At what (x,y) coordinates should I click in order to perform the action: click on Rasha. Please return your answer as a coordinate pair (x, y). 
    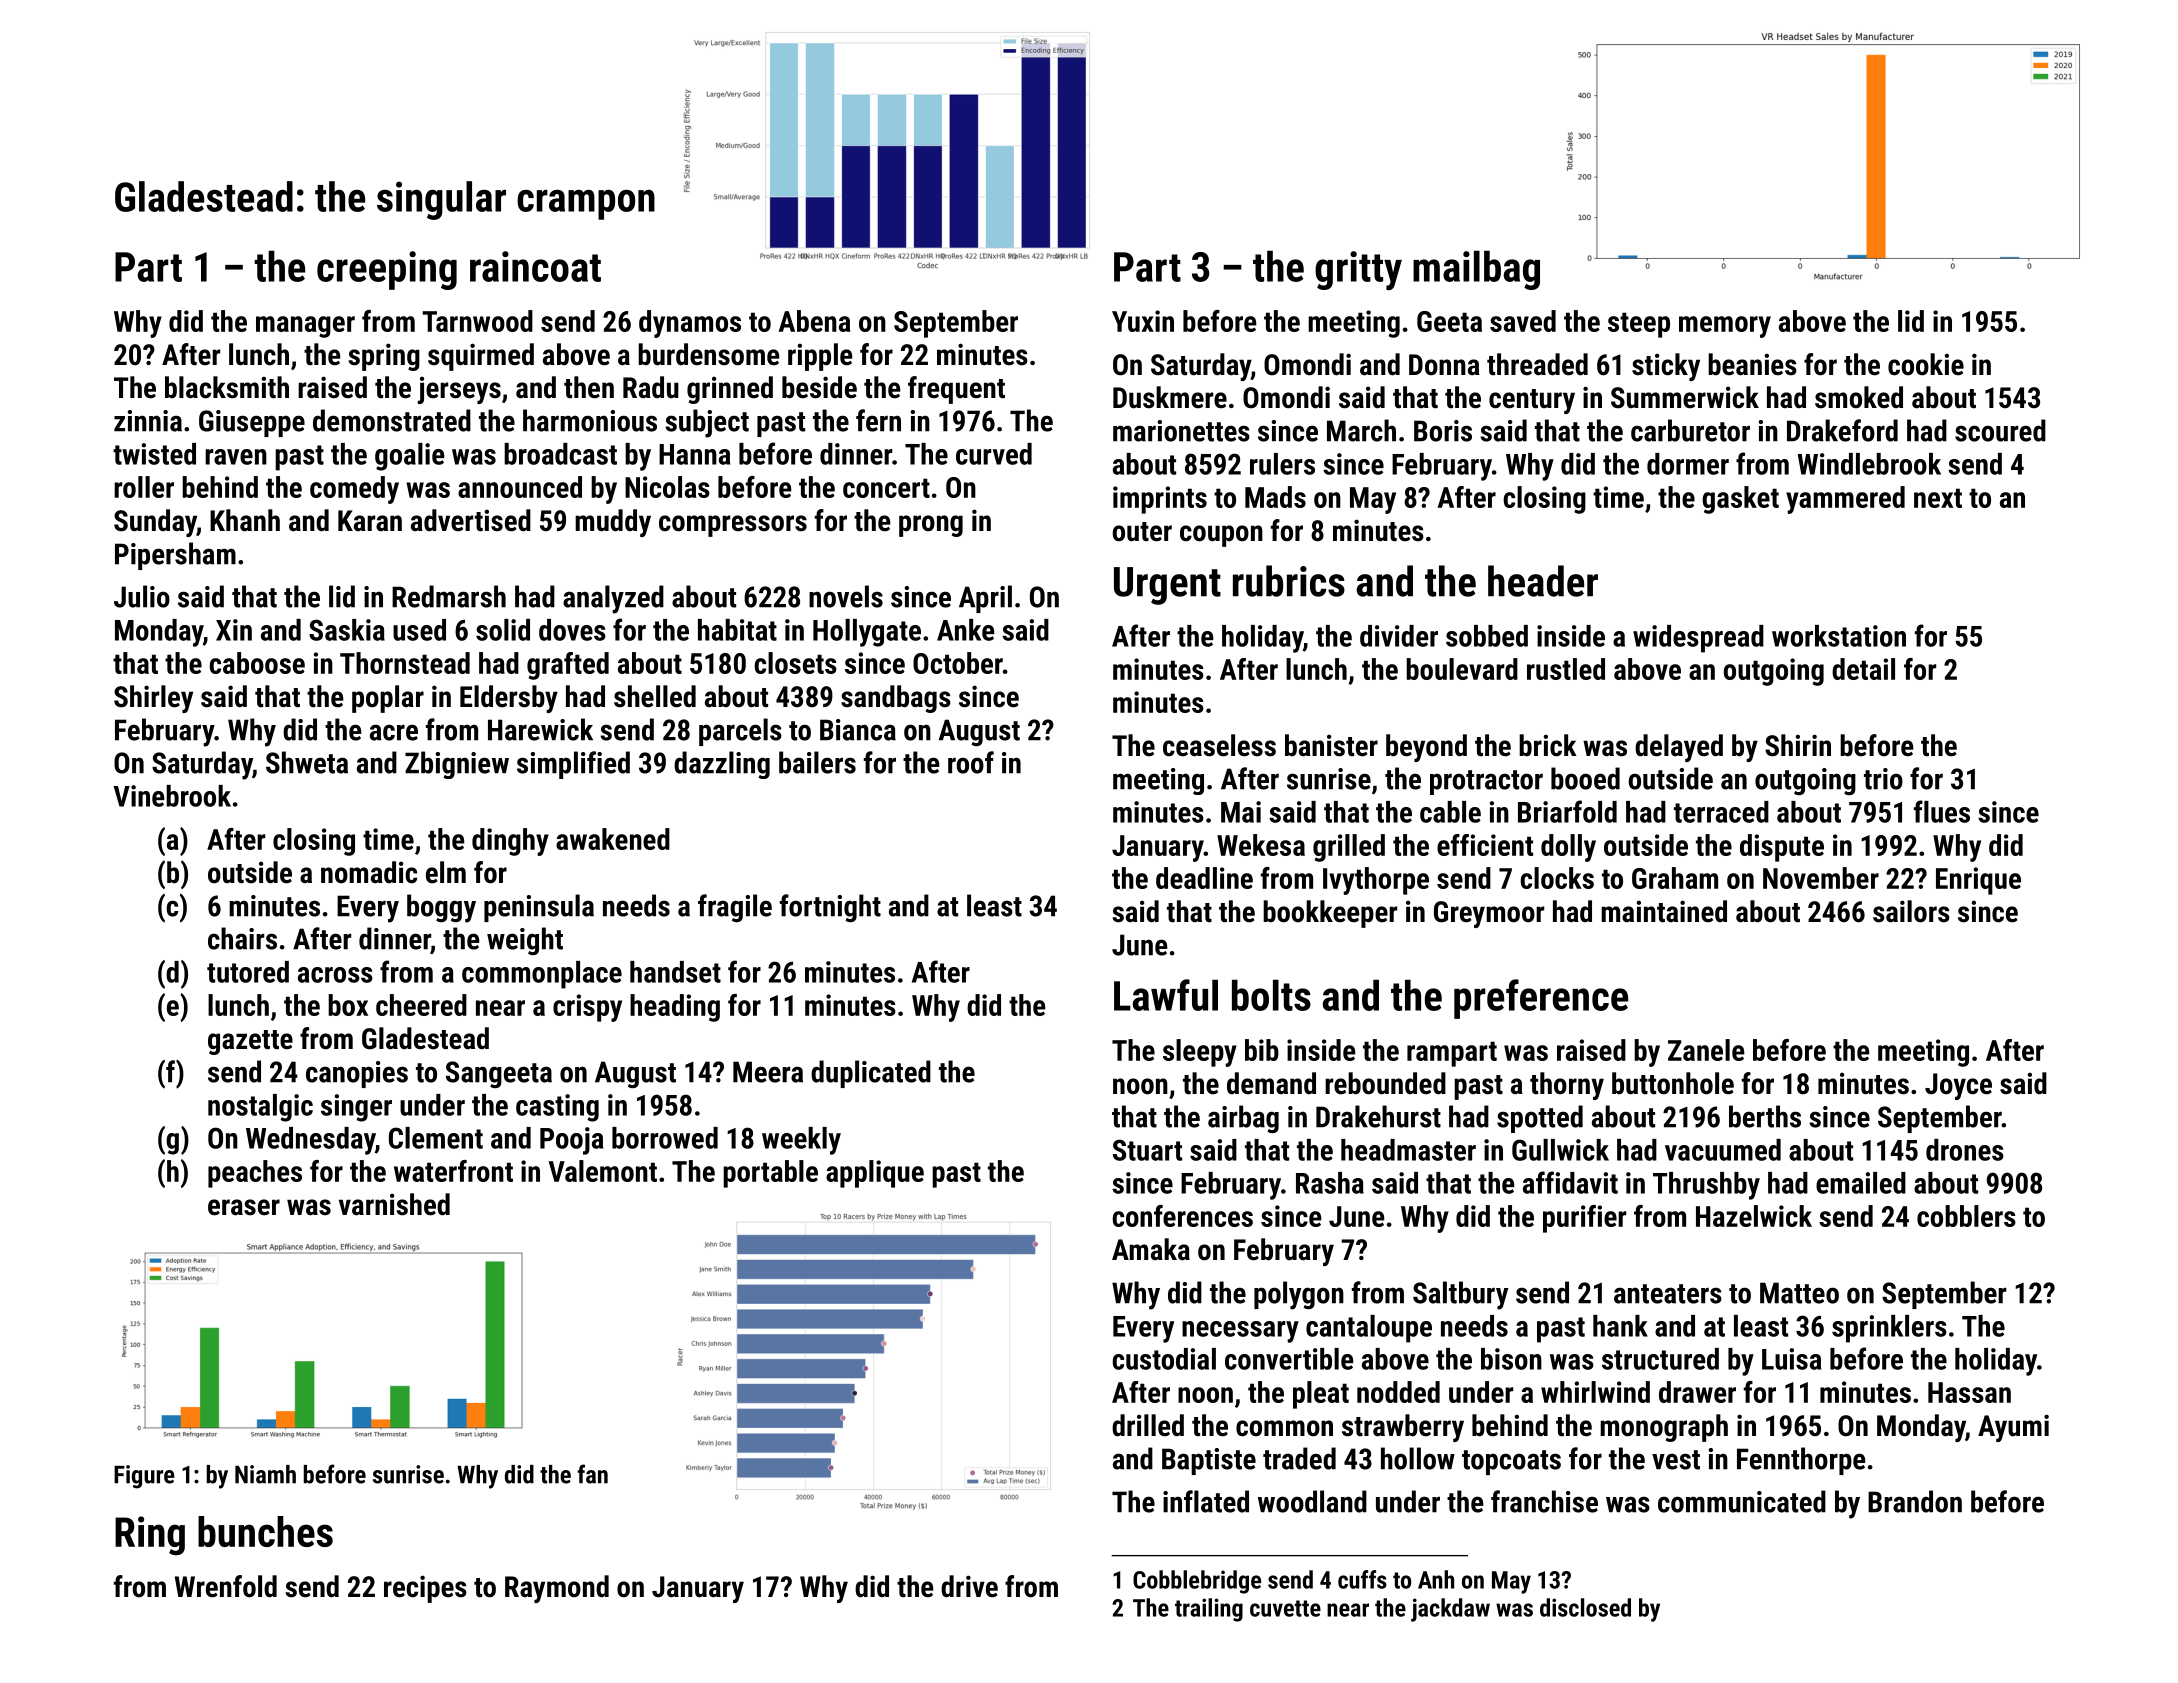
    Looking at the image, I should click on (1330, 1183).
